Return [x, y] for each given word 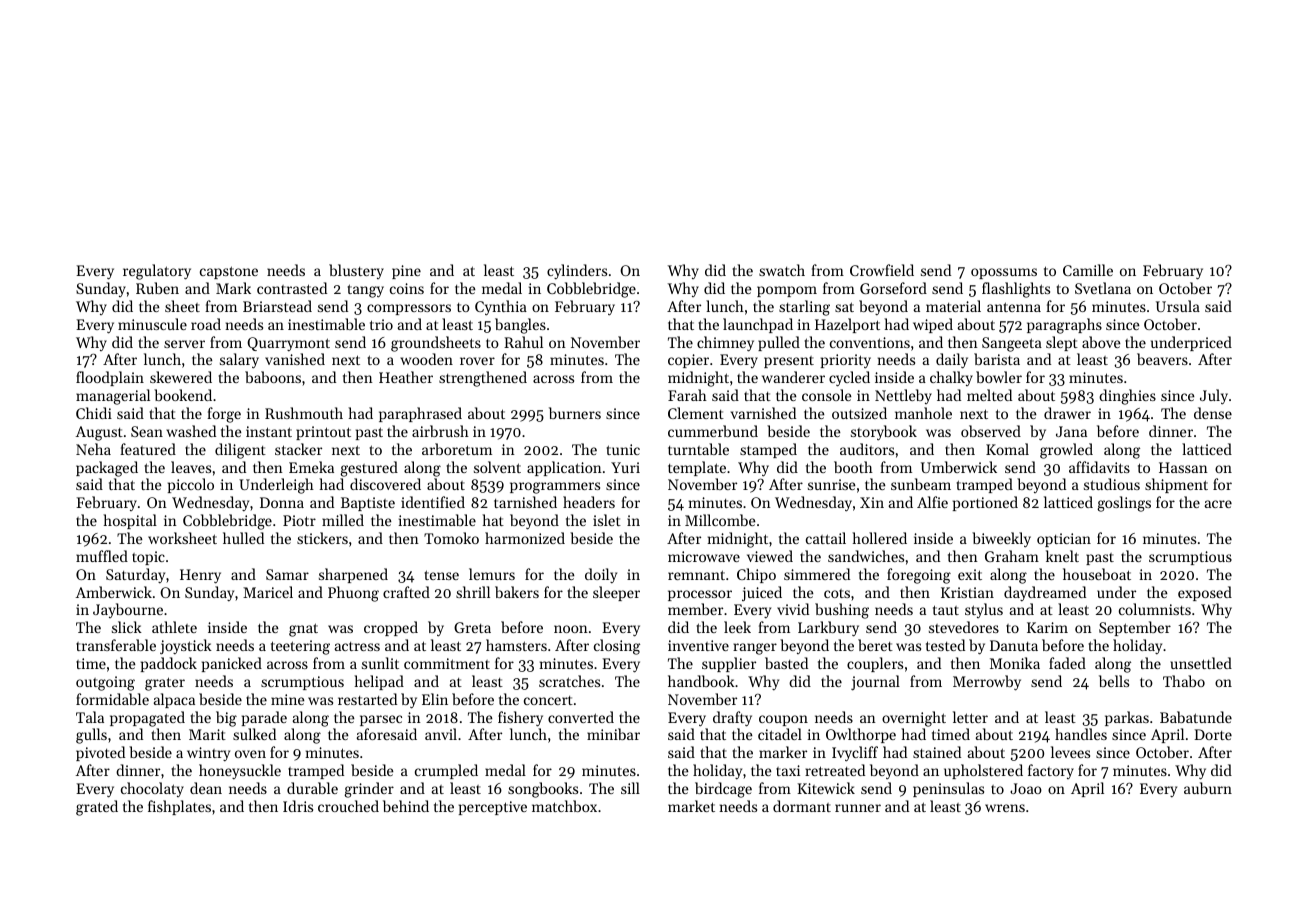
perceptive [493, 808]
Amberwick [113, 592]
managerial [113, 397]
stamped [768, 450]
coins [407, 288]
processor [700, 595]
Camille [1088, 270]
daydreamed [1045, 593]
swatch [782, 270]
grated [97, 808]
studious [1112, 484]
